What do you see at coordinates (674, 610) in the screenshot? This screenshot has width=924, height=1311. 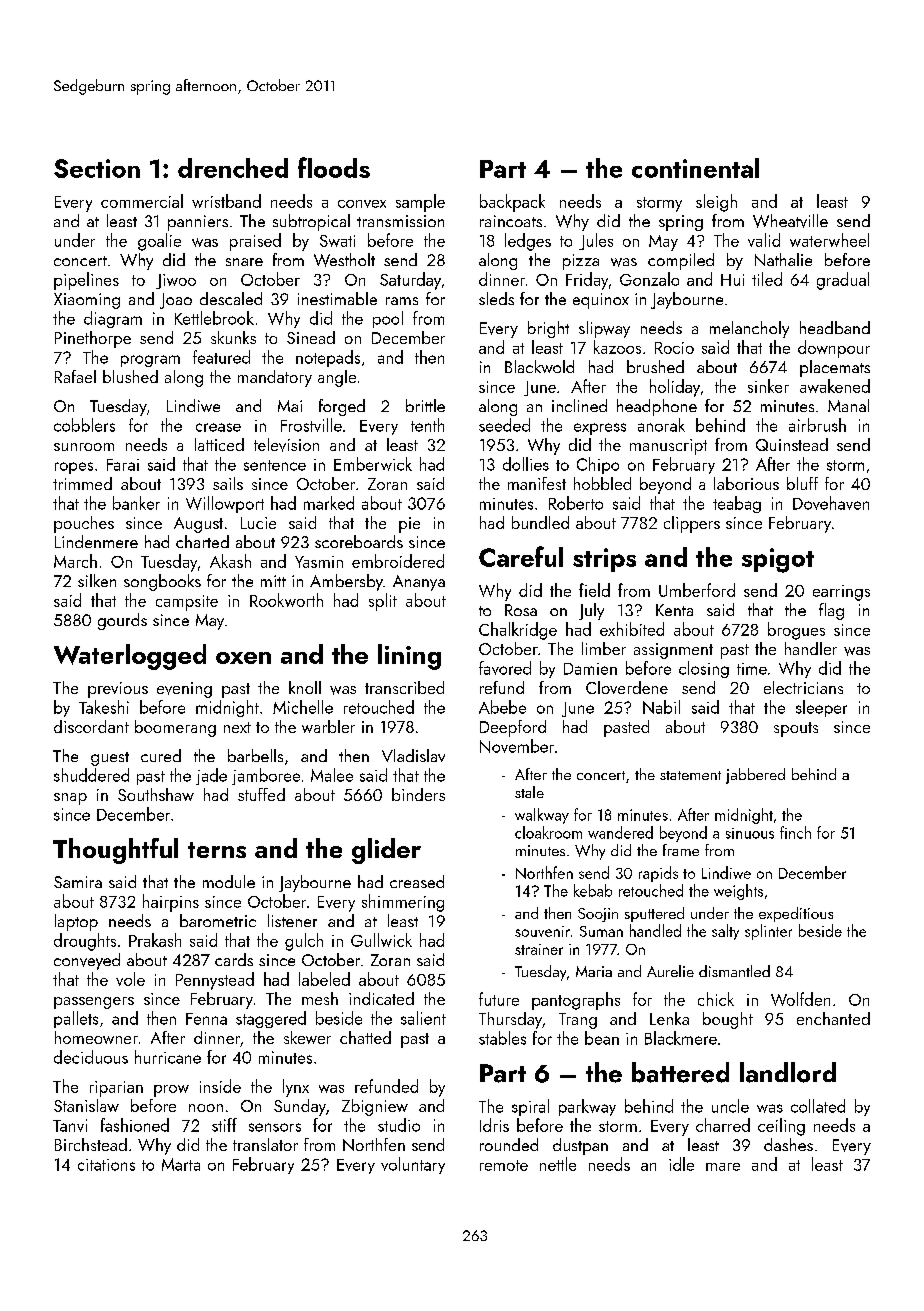 I see `Kenta` at bounding box center [674, 610].
